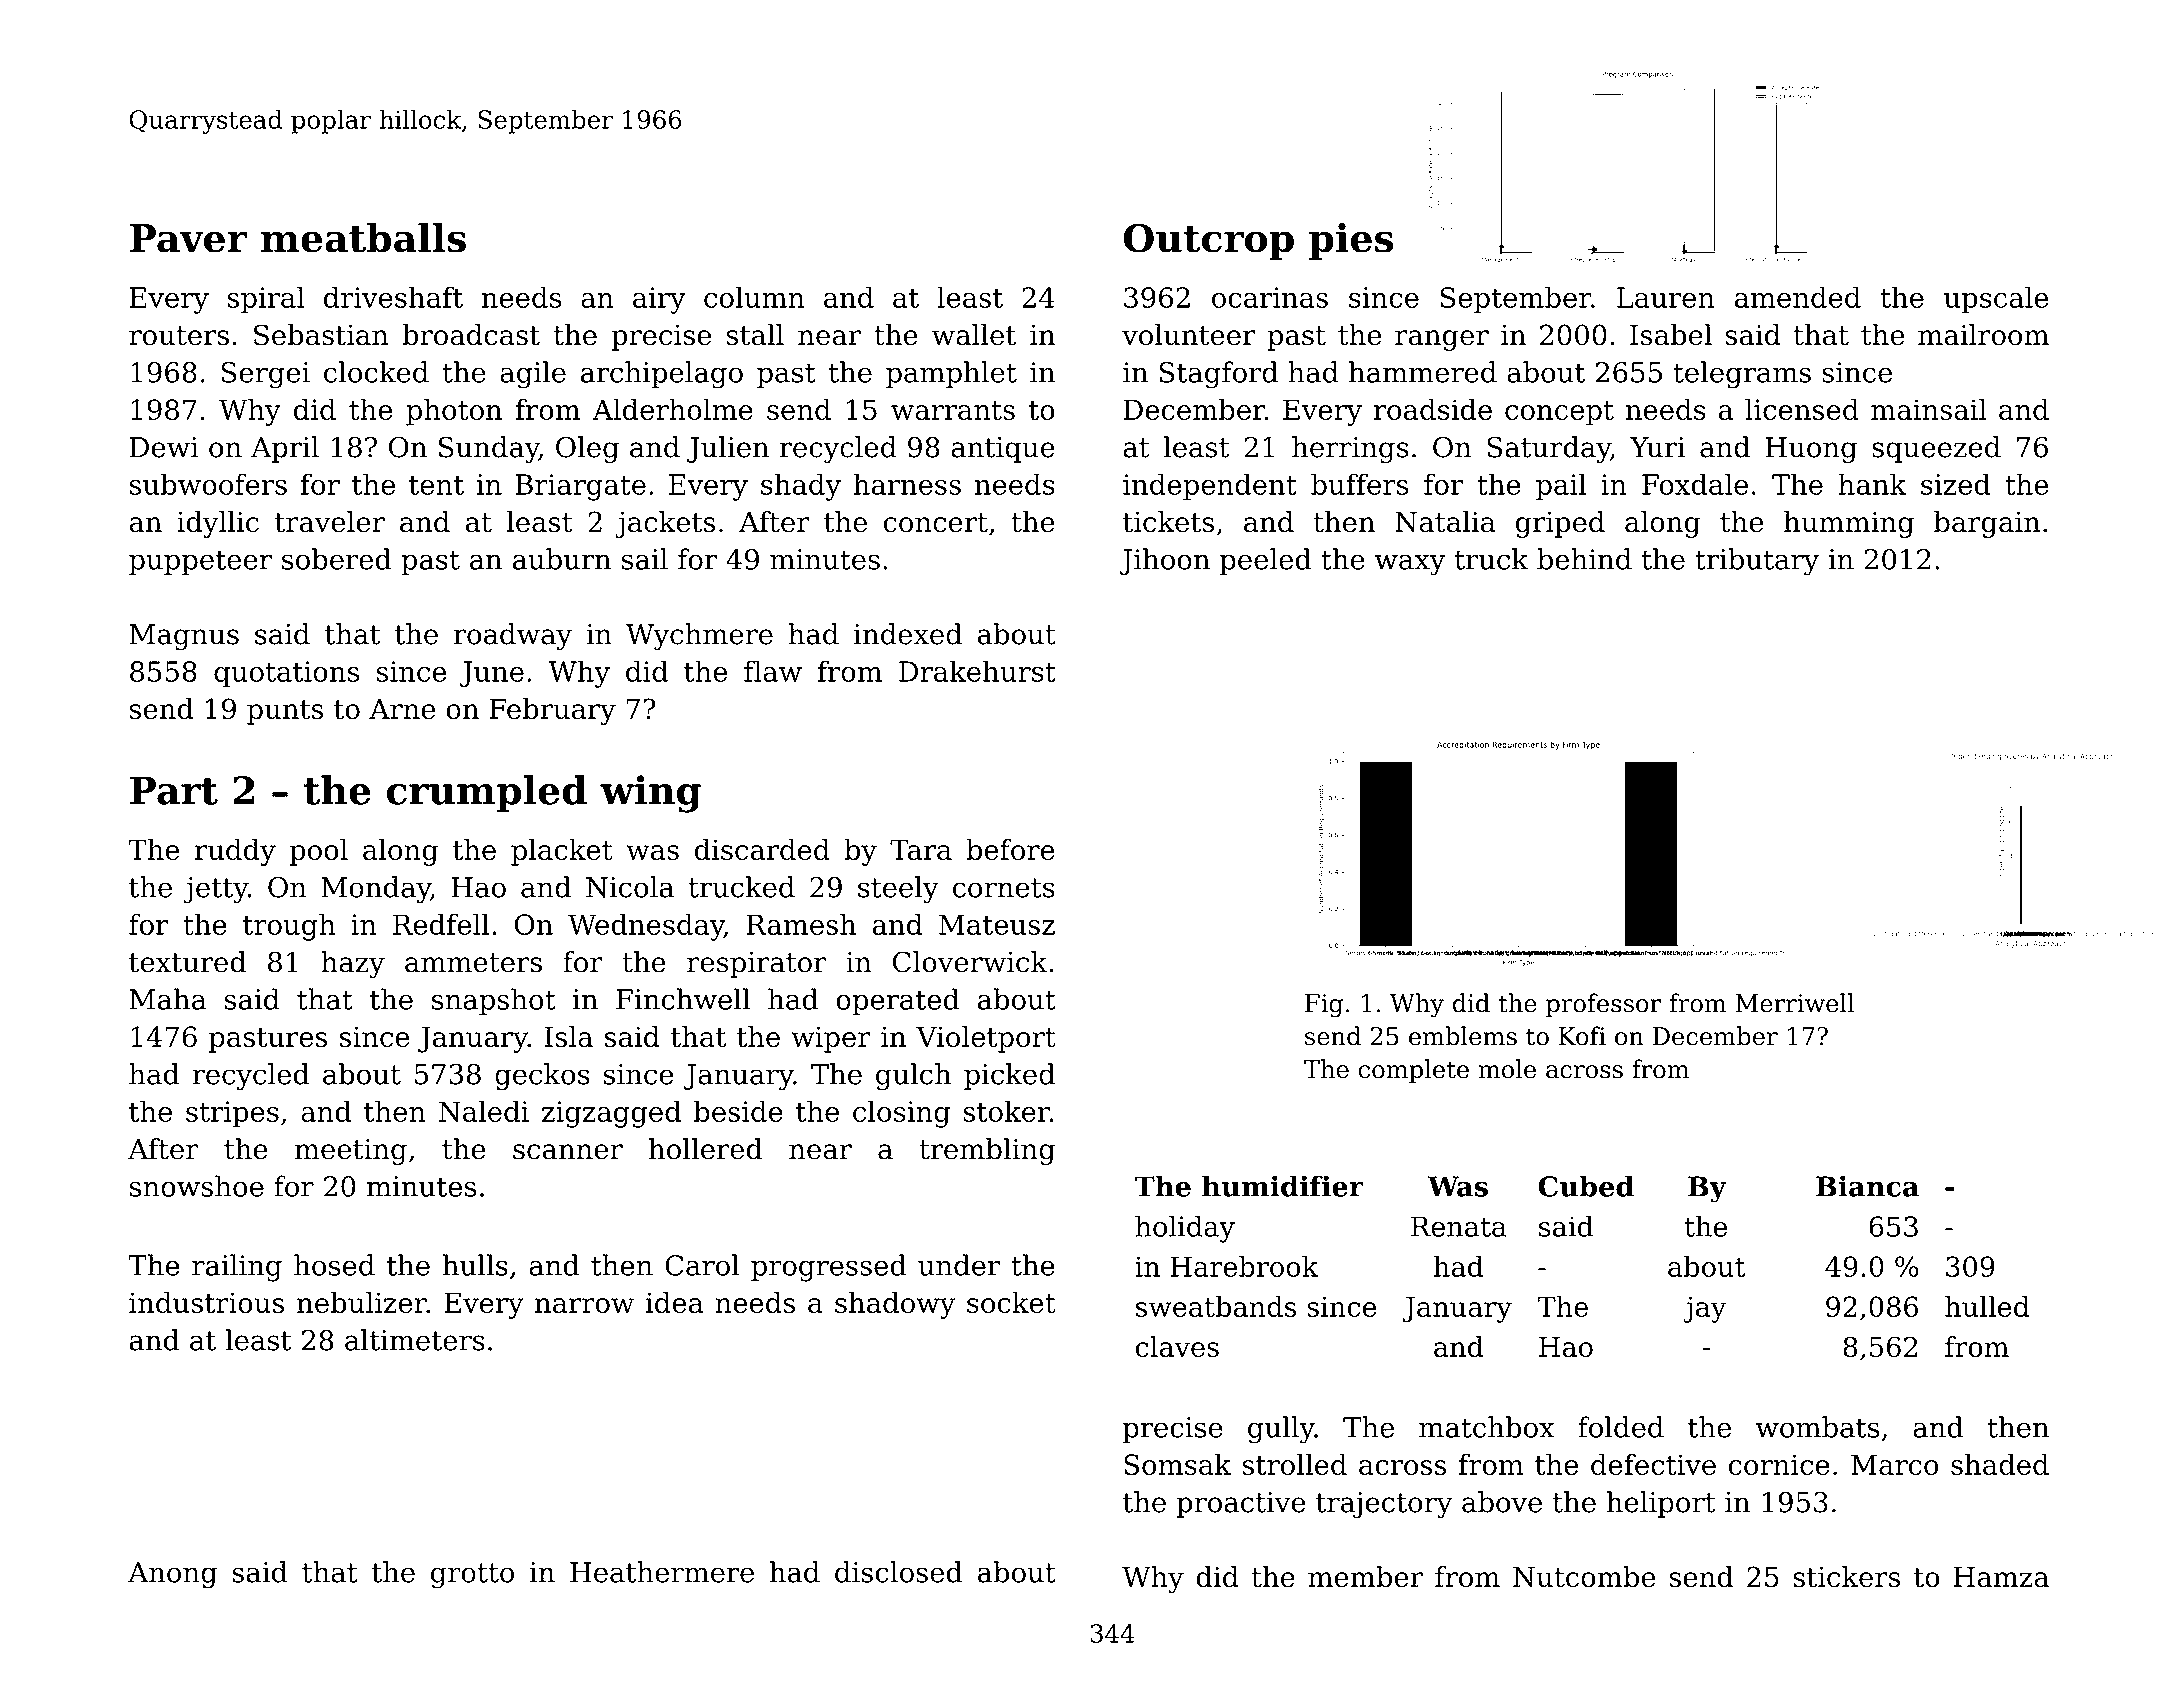  What do you see at coordinates (363, 238) in the image?
I see `meatballs` at bounding box center [363, 238].
